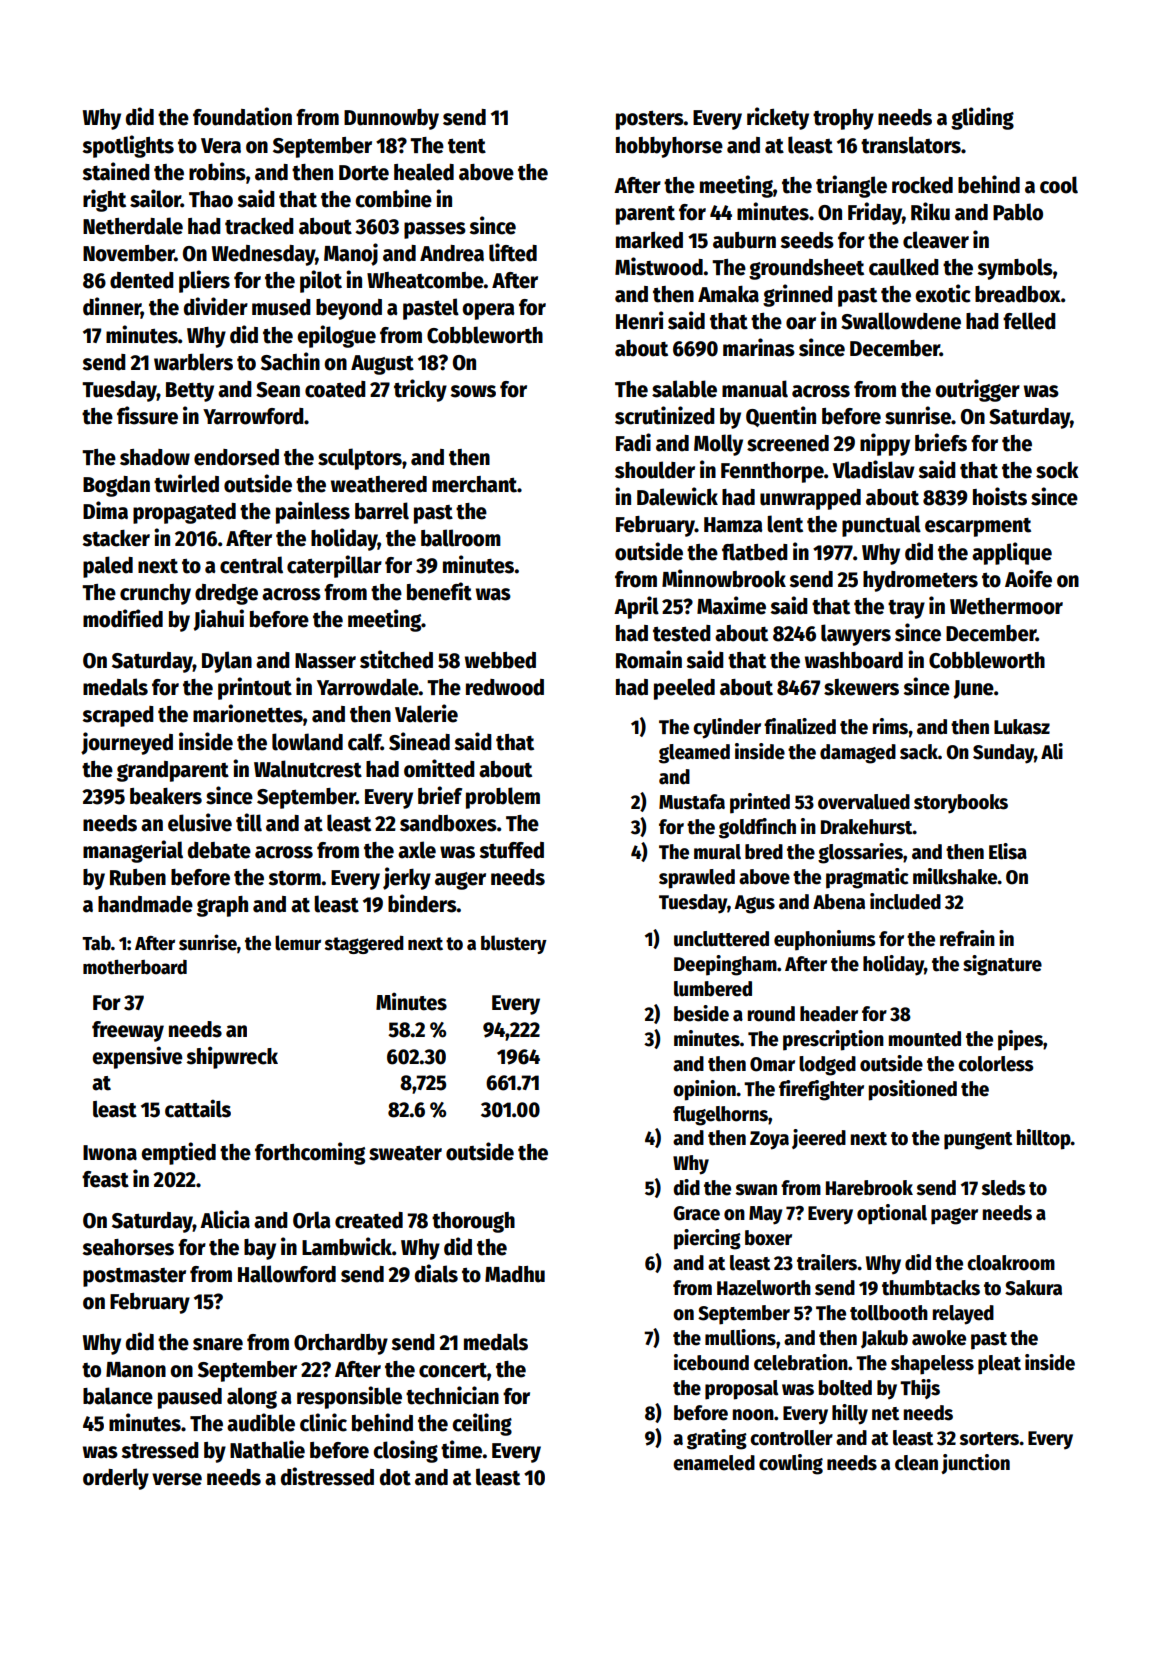 The height and width of the page is (1654, 1165). What do you see at coordinates (236, 457) in the page?
I see `endorsed` at bounding box center [236, 457].
